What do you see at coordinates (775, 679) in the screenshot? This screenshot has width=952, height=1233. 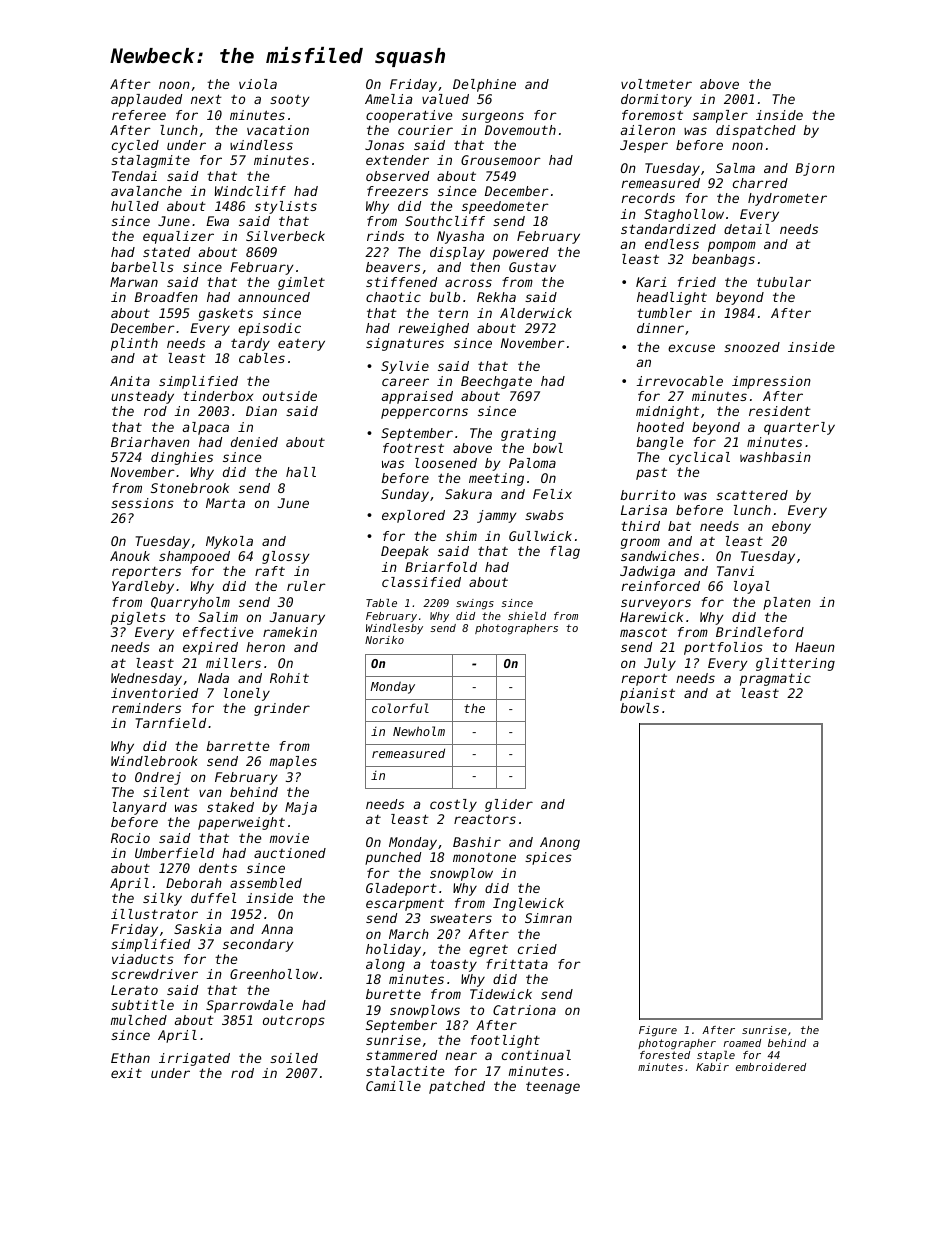 I see `pragmatic` at bounding box center [775, 679].
